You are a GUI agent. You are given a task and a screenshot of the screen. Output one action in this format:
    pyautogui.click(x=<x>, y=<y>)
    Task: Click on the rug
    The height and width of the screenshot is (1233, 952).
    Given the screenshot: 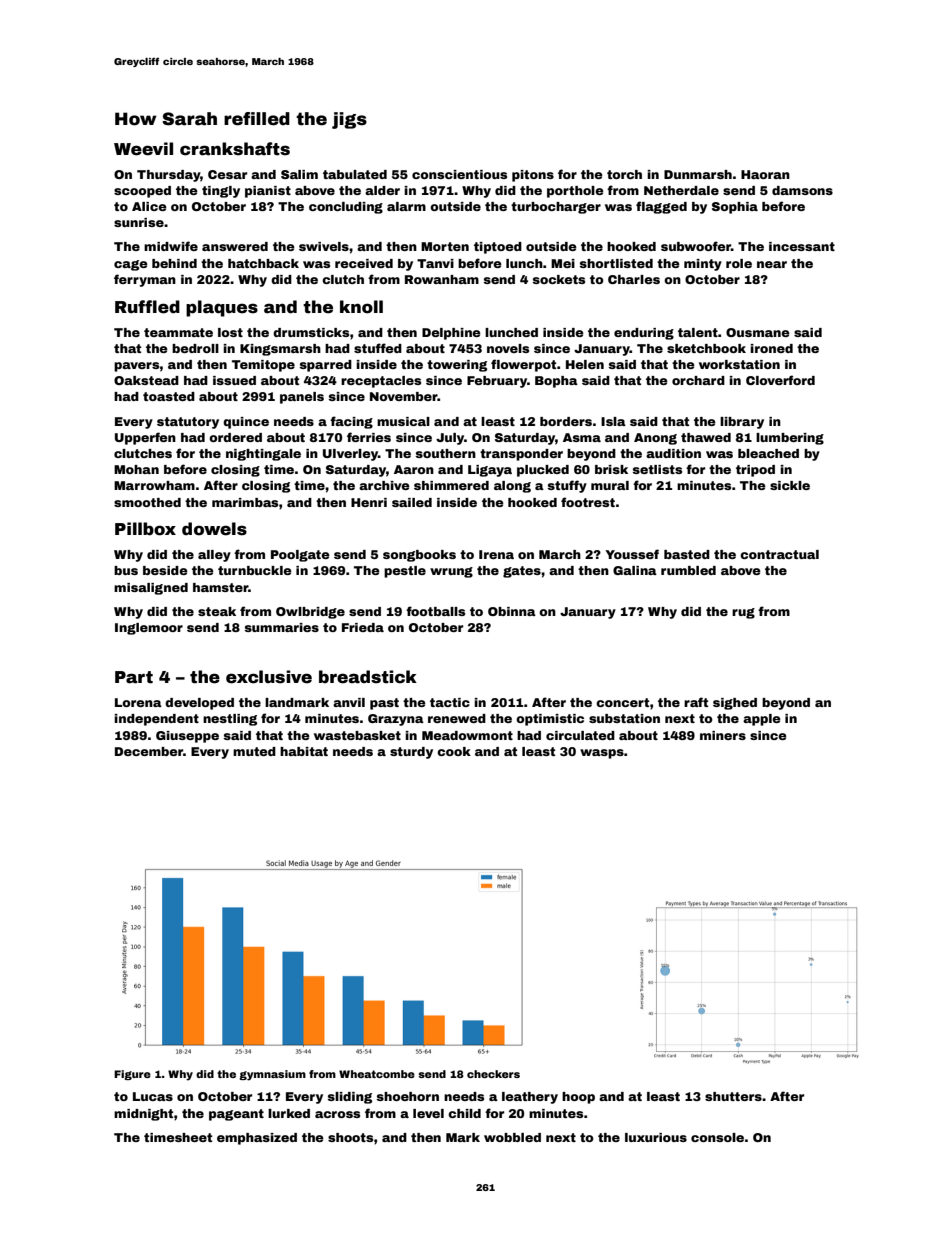 What is the action you would take?
    pyautogui.click(x=743, y=613)
